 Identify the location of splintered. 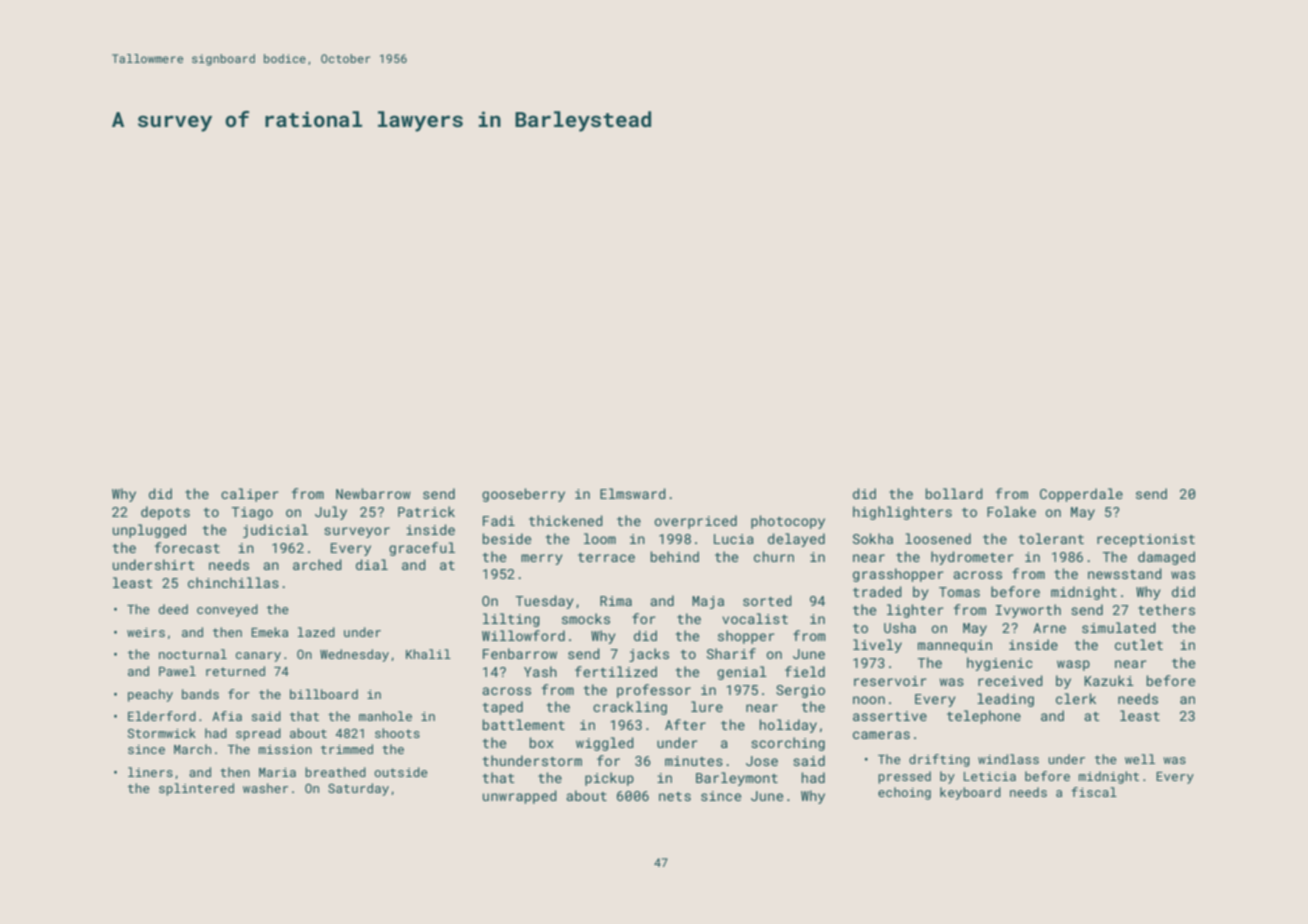
(196, 789).
